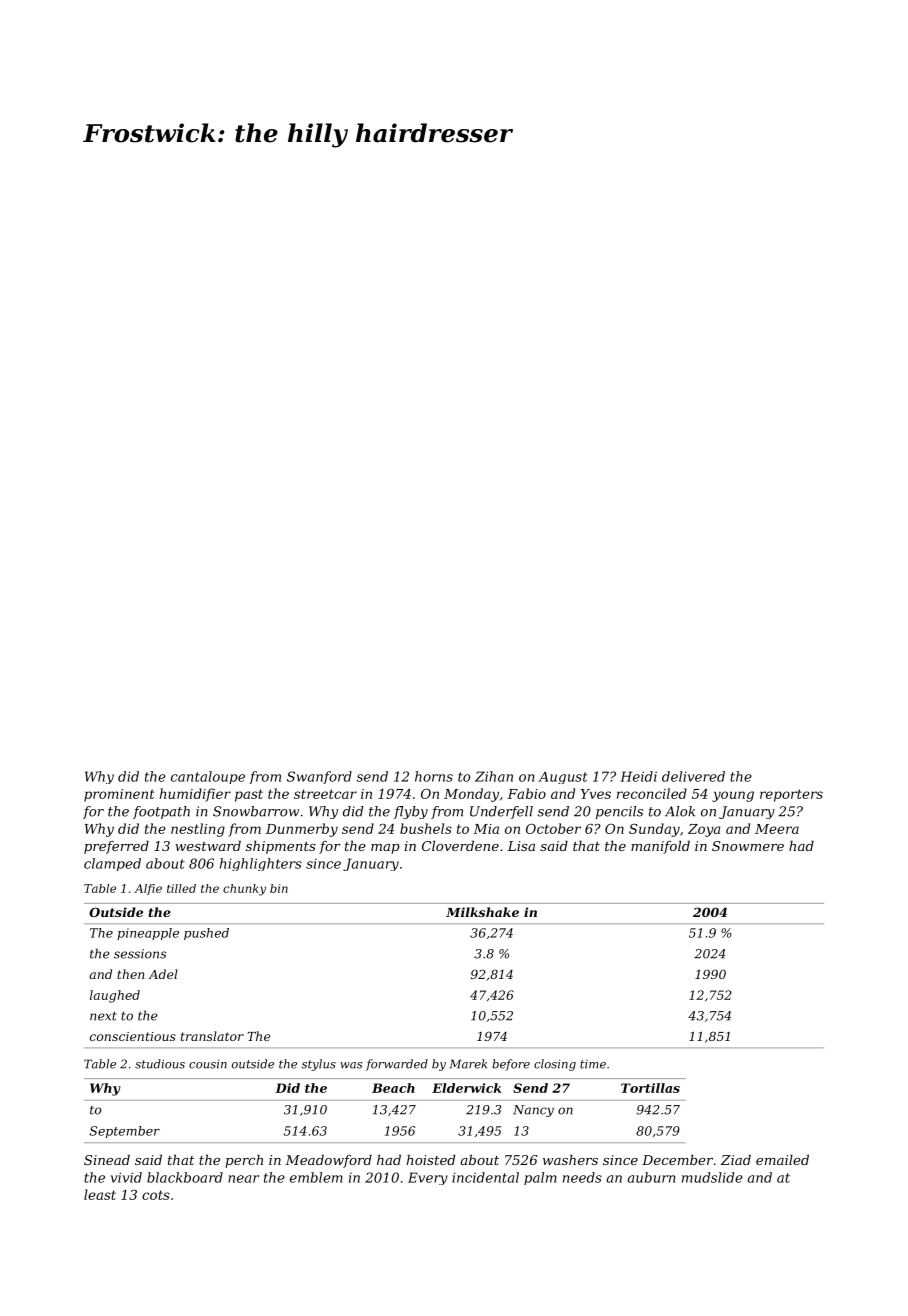 This screenshot has height=1316, width=908. Describe the element at coordinates (208, 845) in the screenshot. I see `westward` at that location.
